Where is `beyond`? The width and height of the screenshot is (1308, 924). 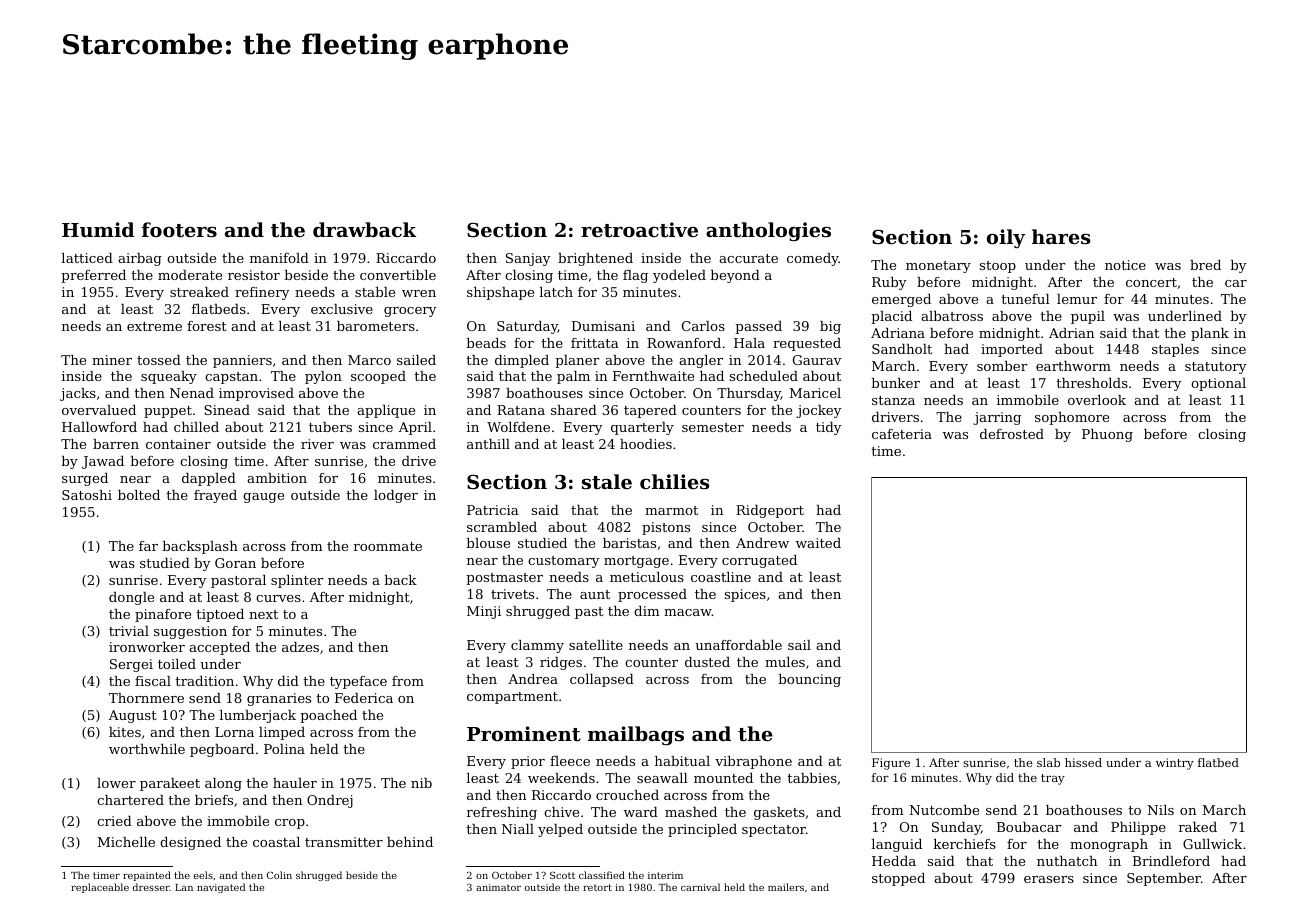 beyond is located at coordinates (735, 276).
